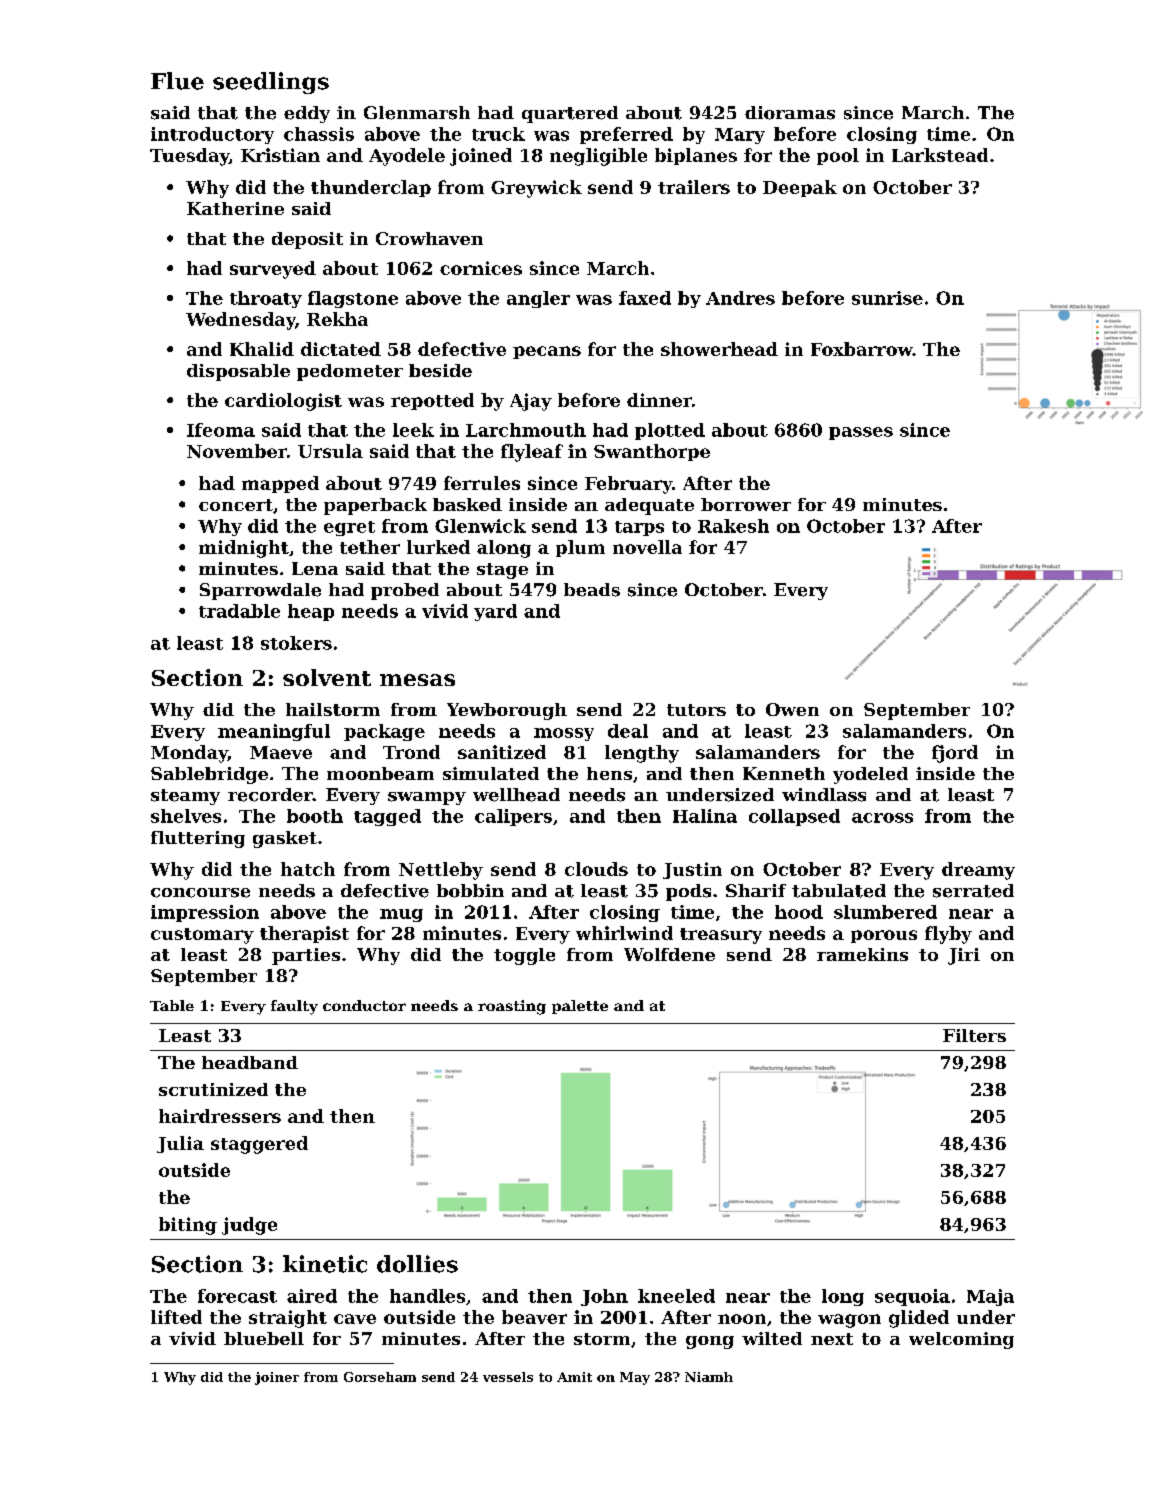 The height and width of the screenshot is (1507, 1165). I want to click on passes, so click(861, 433).
